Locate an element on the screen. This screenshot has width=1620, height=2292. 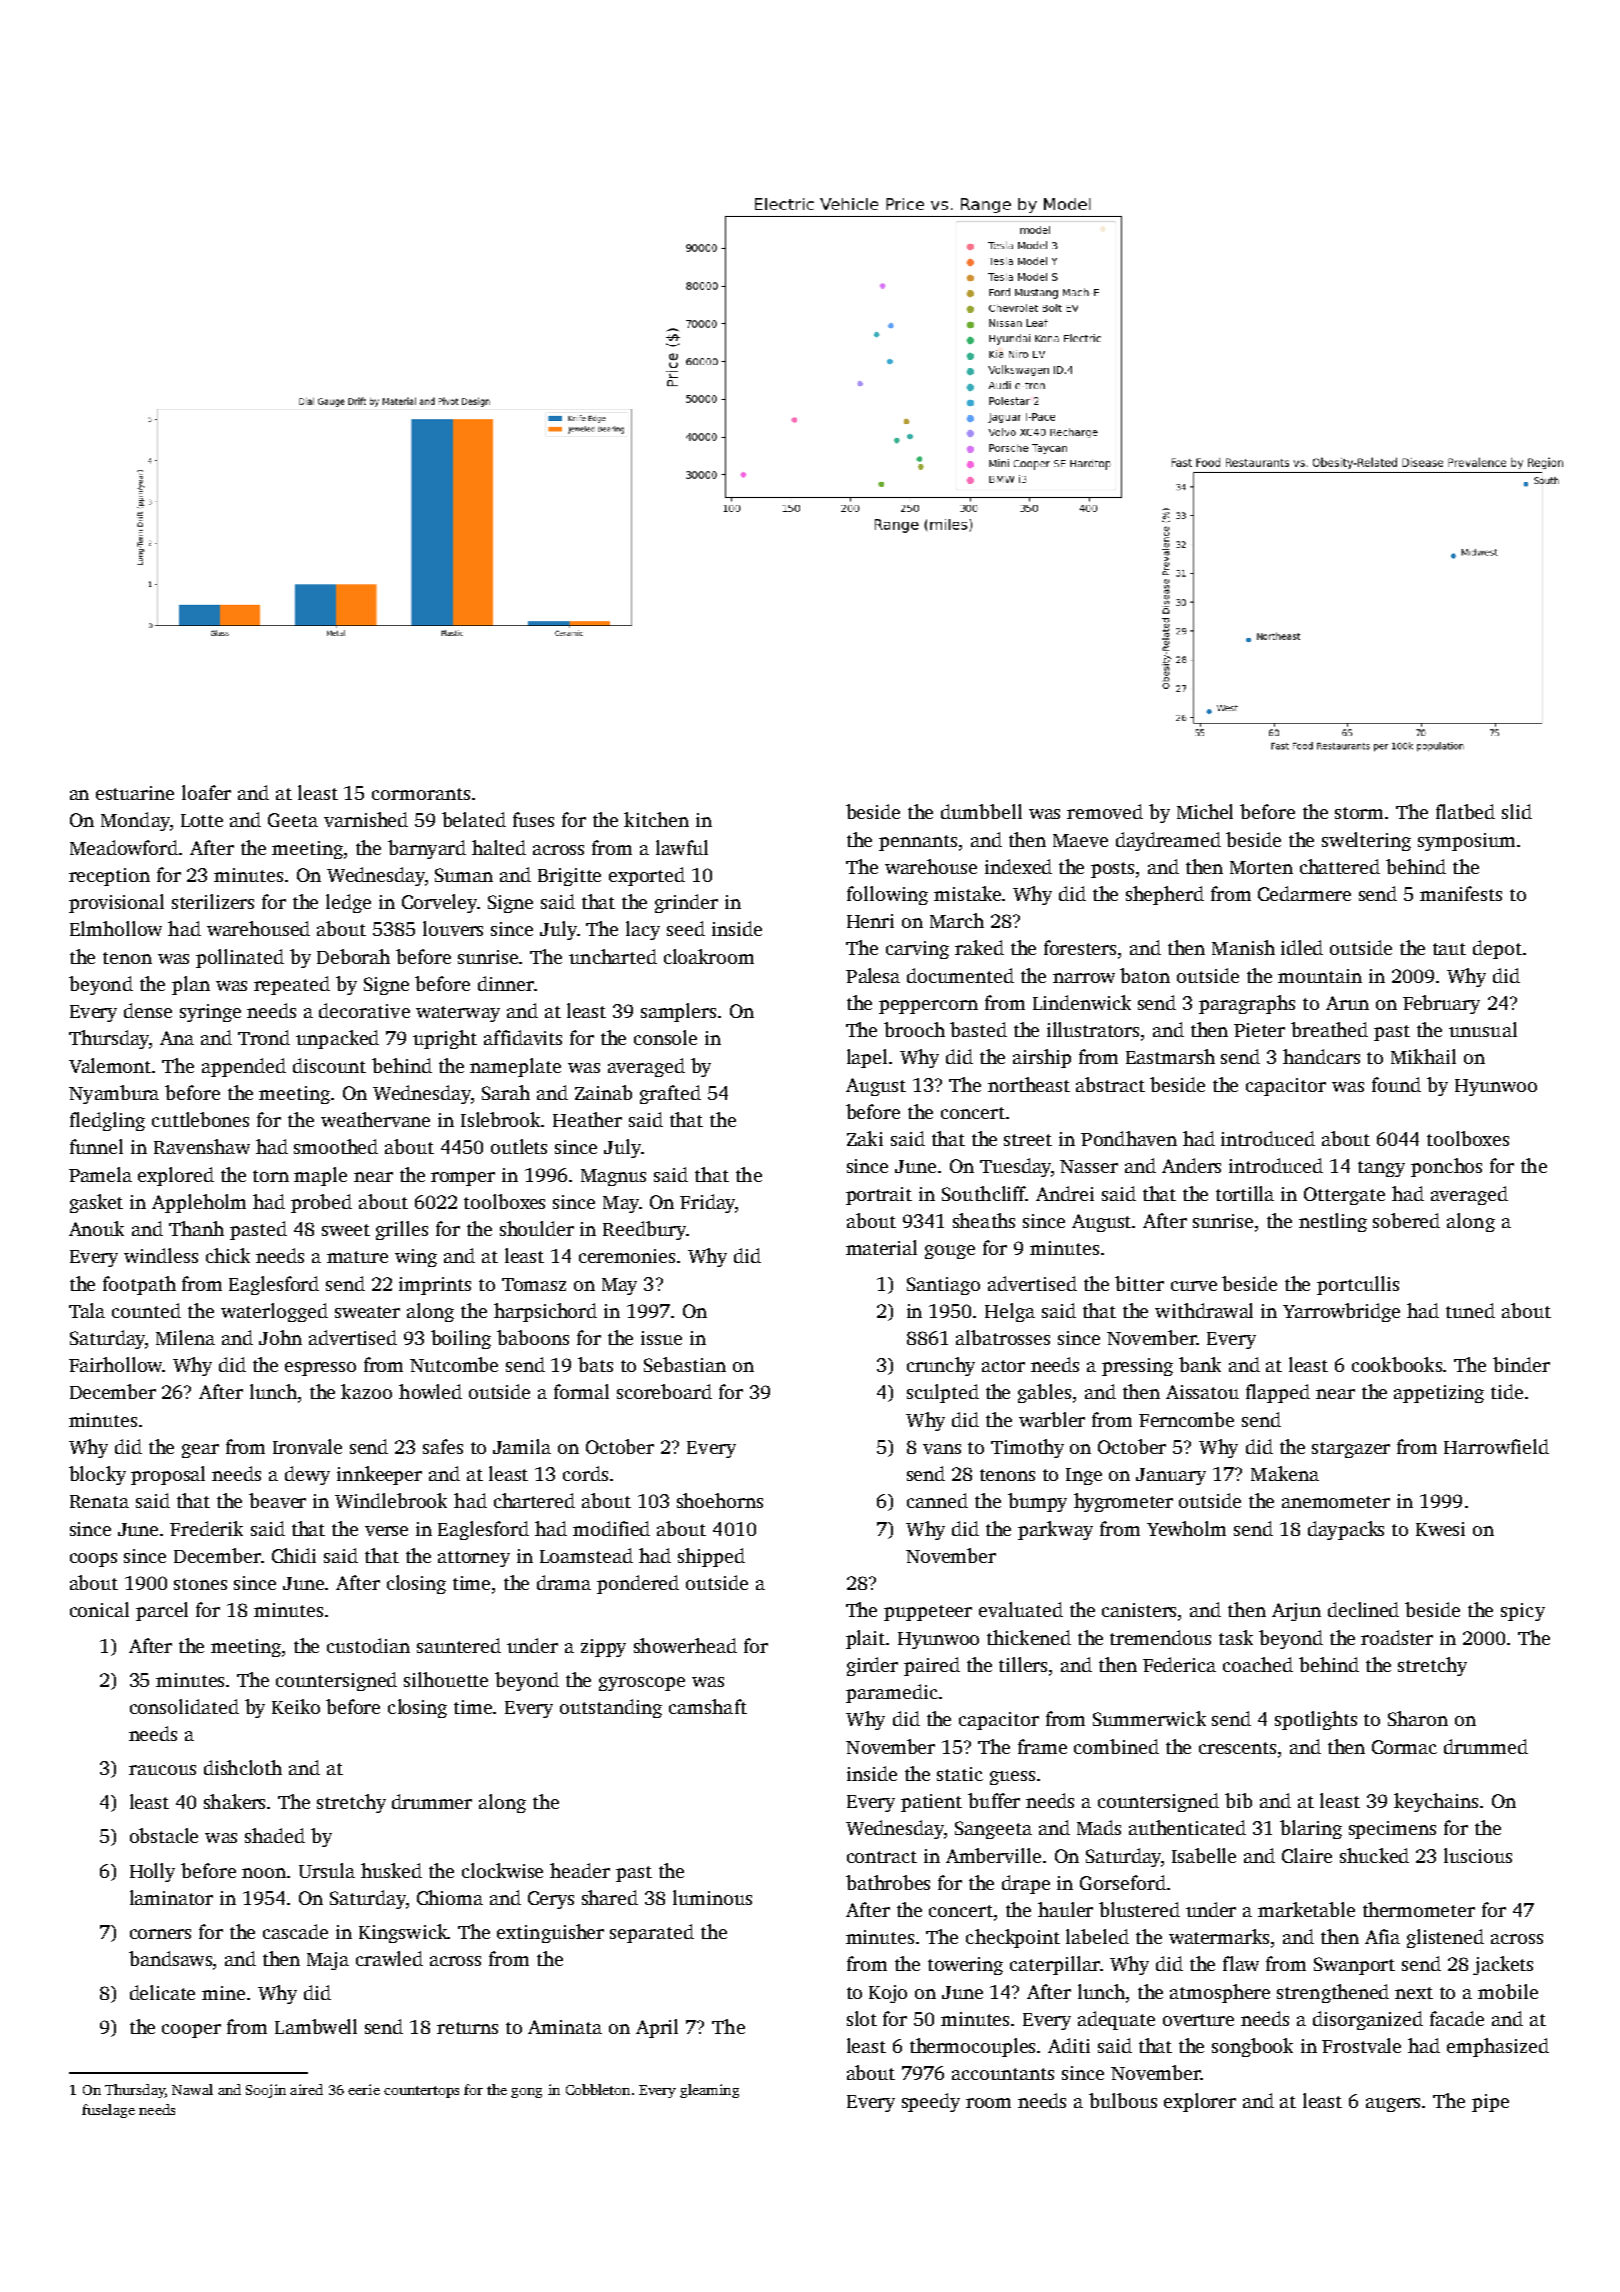
sterilizers is located at coordinates (213, 901).
